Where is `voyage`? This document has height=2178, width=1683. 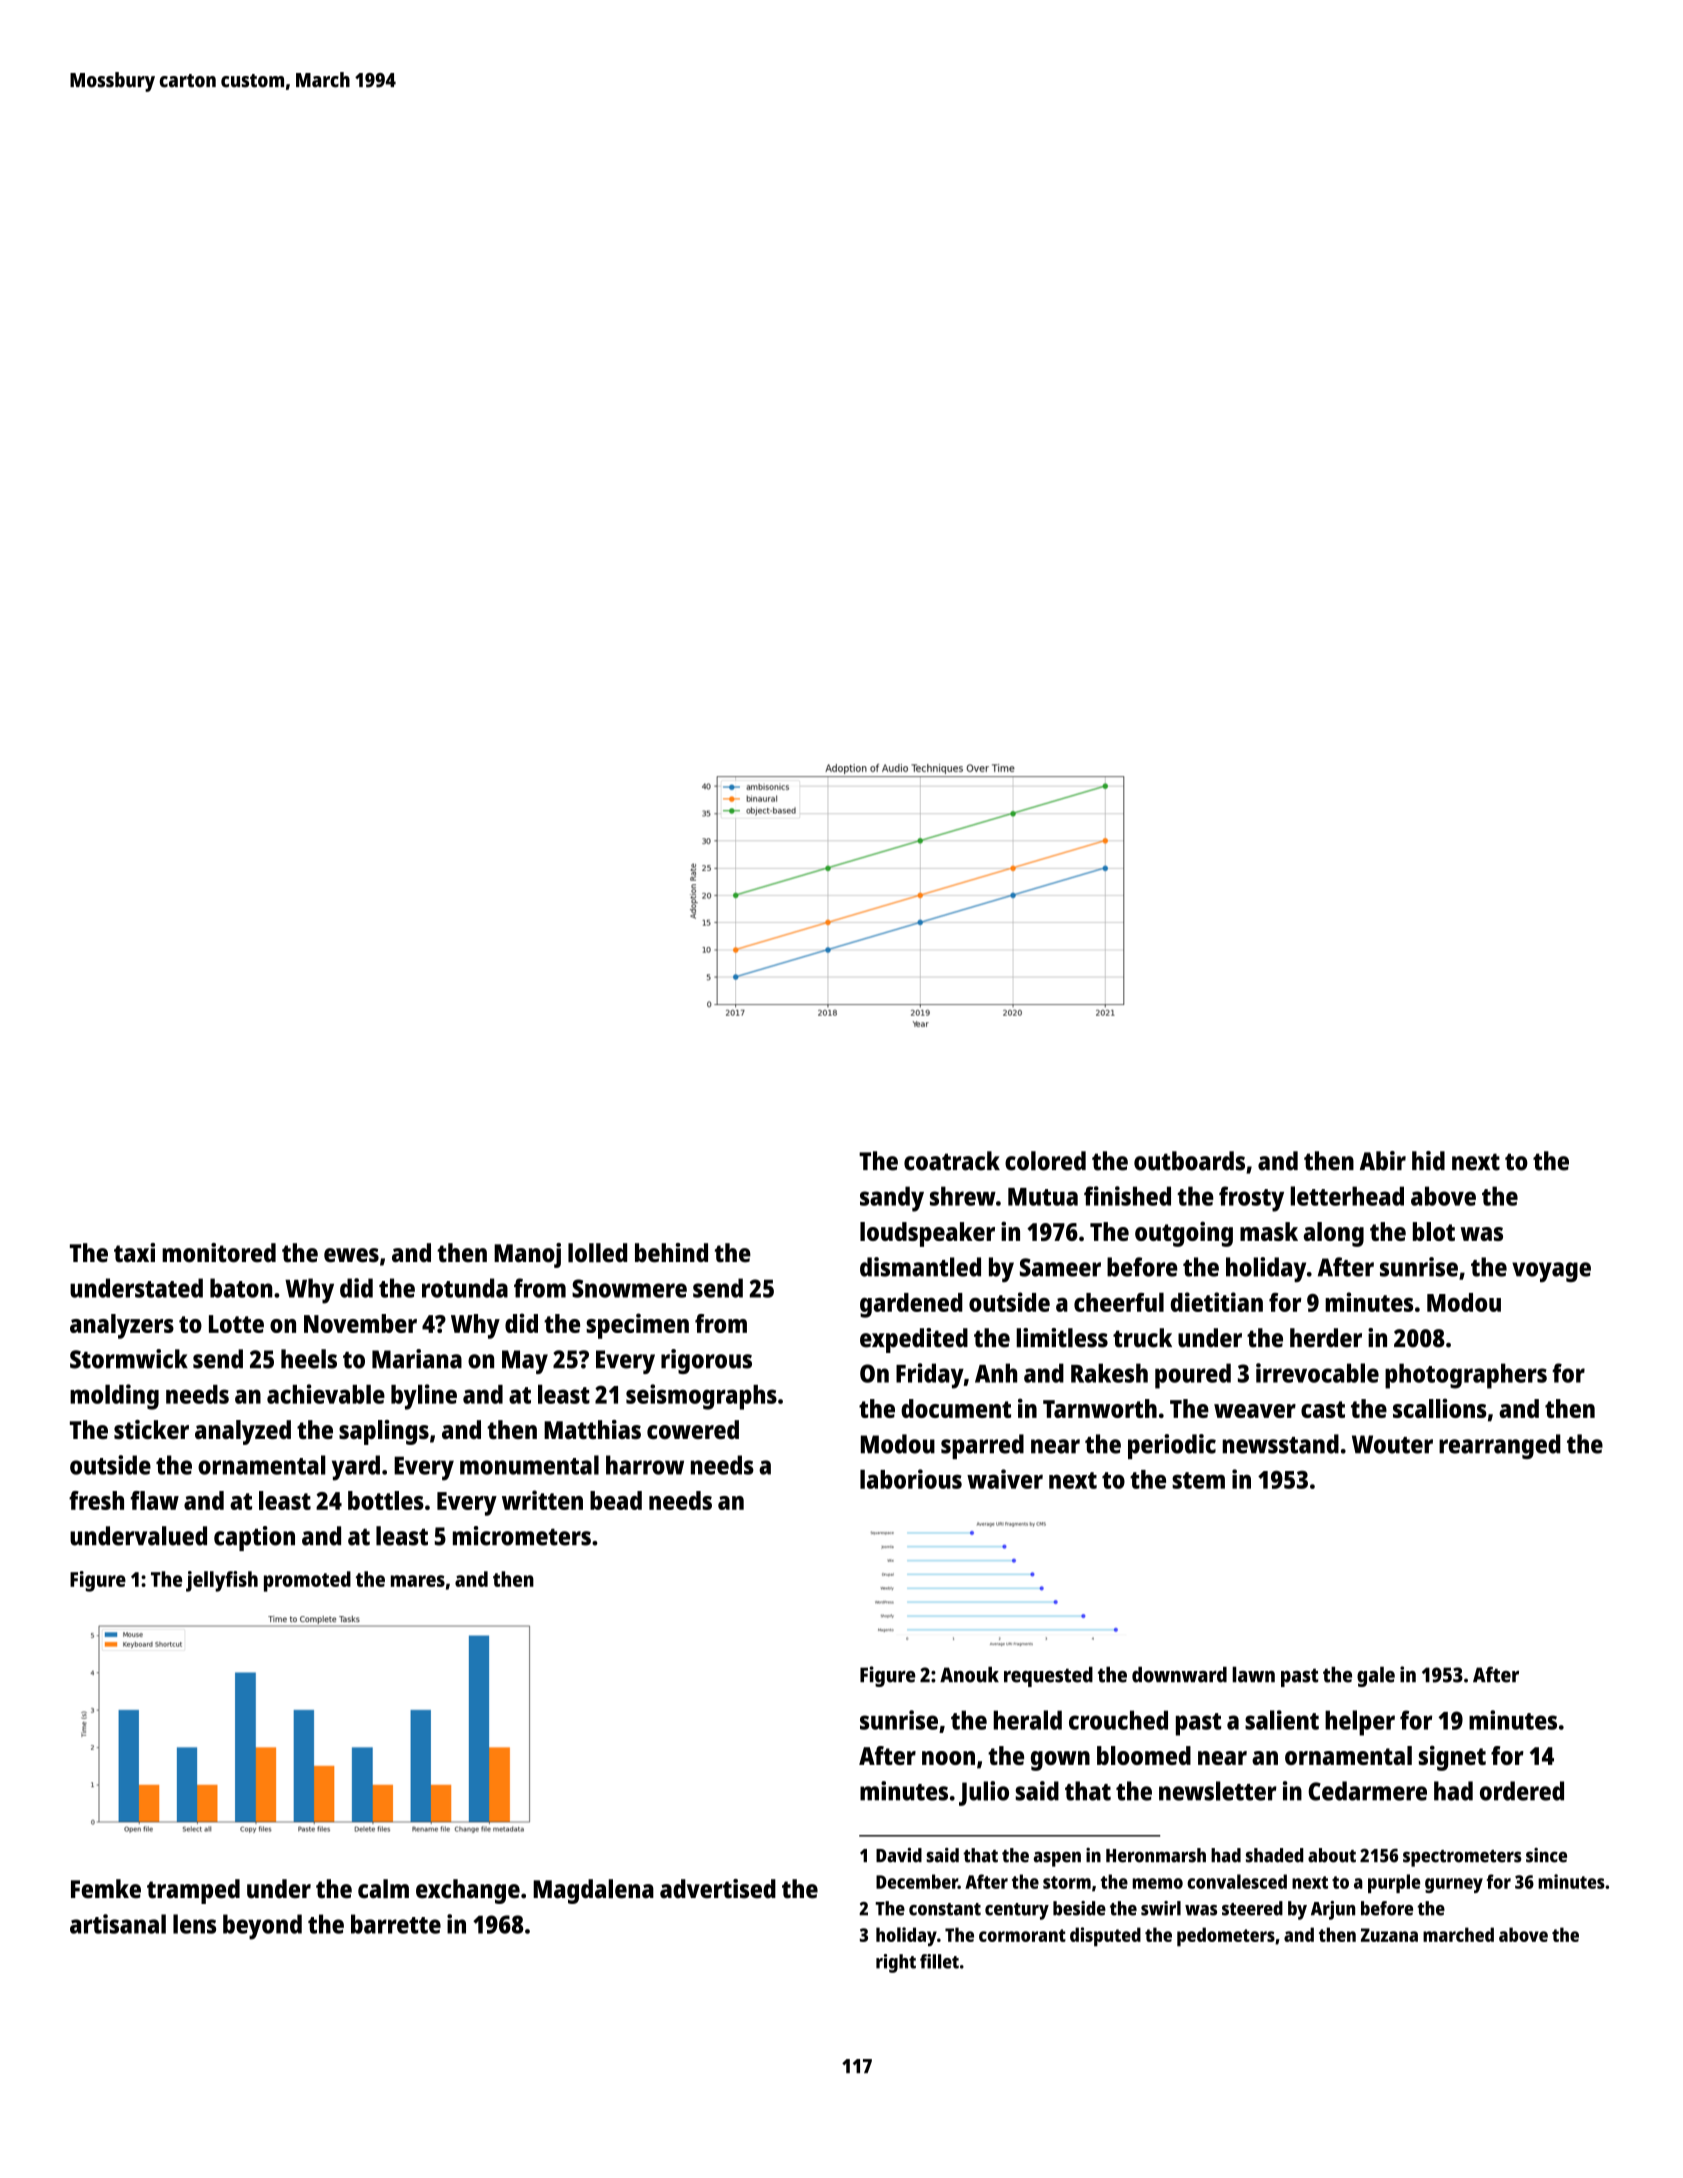
voyage is located at coordinates (1551, 1272).
